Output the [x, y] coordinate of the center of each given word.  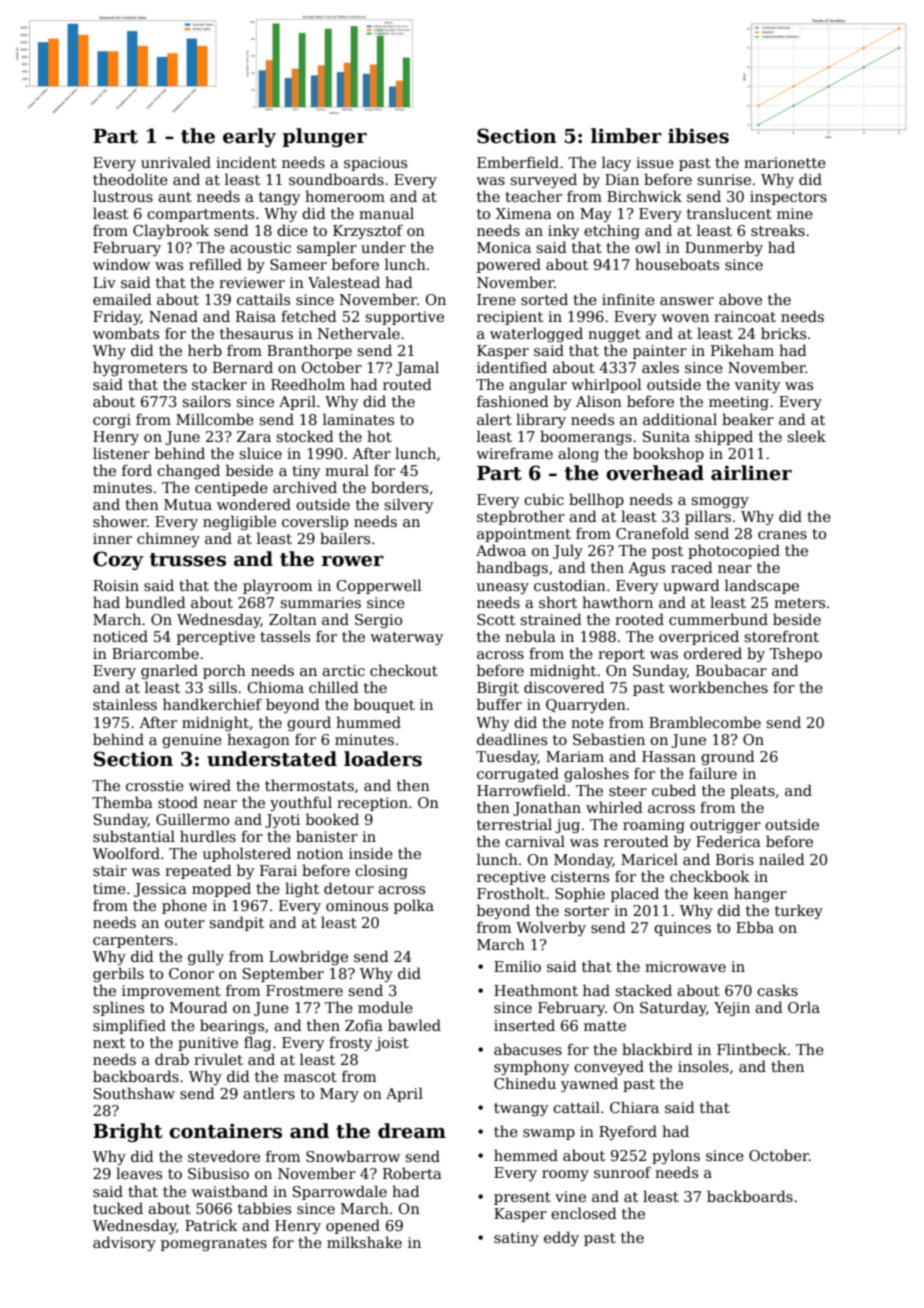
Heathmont [536, 990]
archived [305, 487]
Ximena [524, 213]
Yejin [732, 1009]
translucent [729, 213]
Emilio [517, 966]
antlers [269, 1093]
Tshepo [795, 654]
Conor [191, 973]
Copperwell [378, 586]
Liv [104, 282]
